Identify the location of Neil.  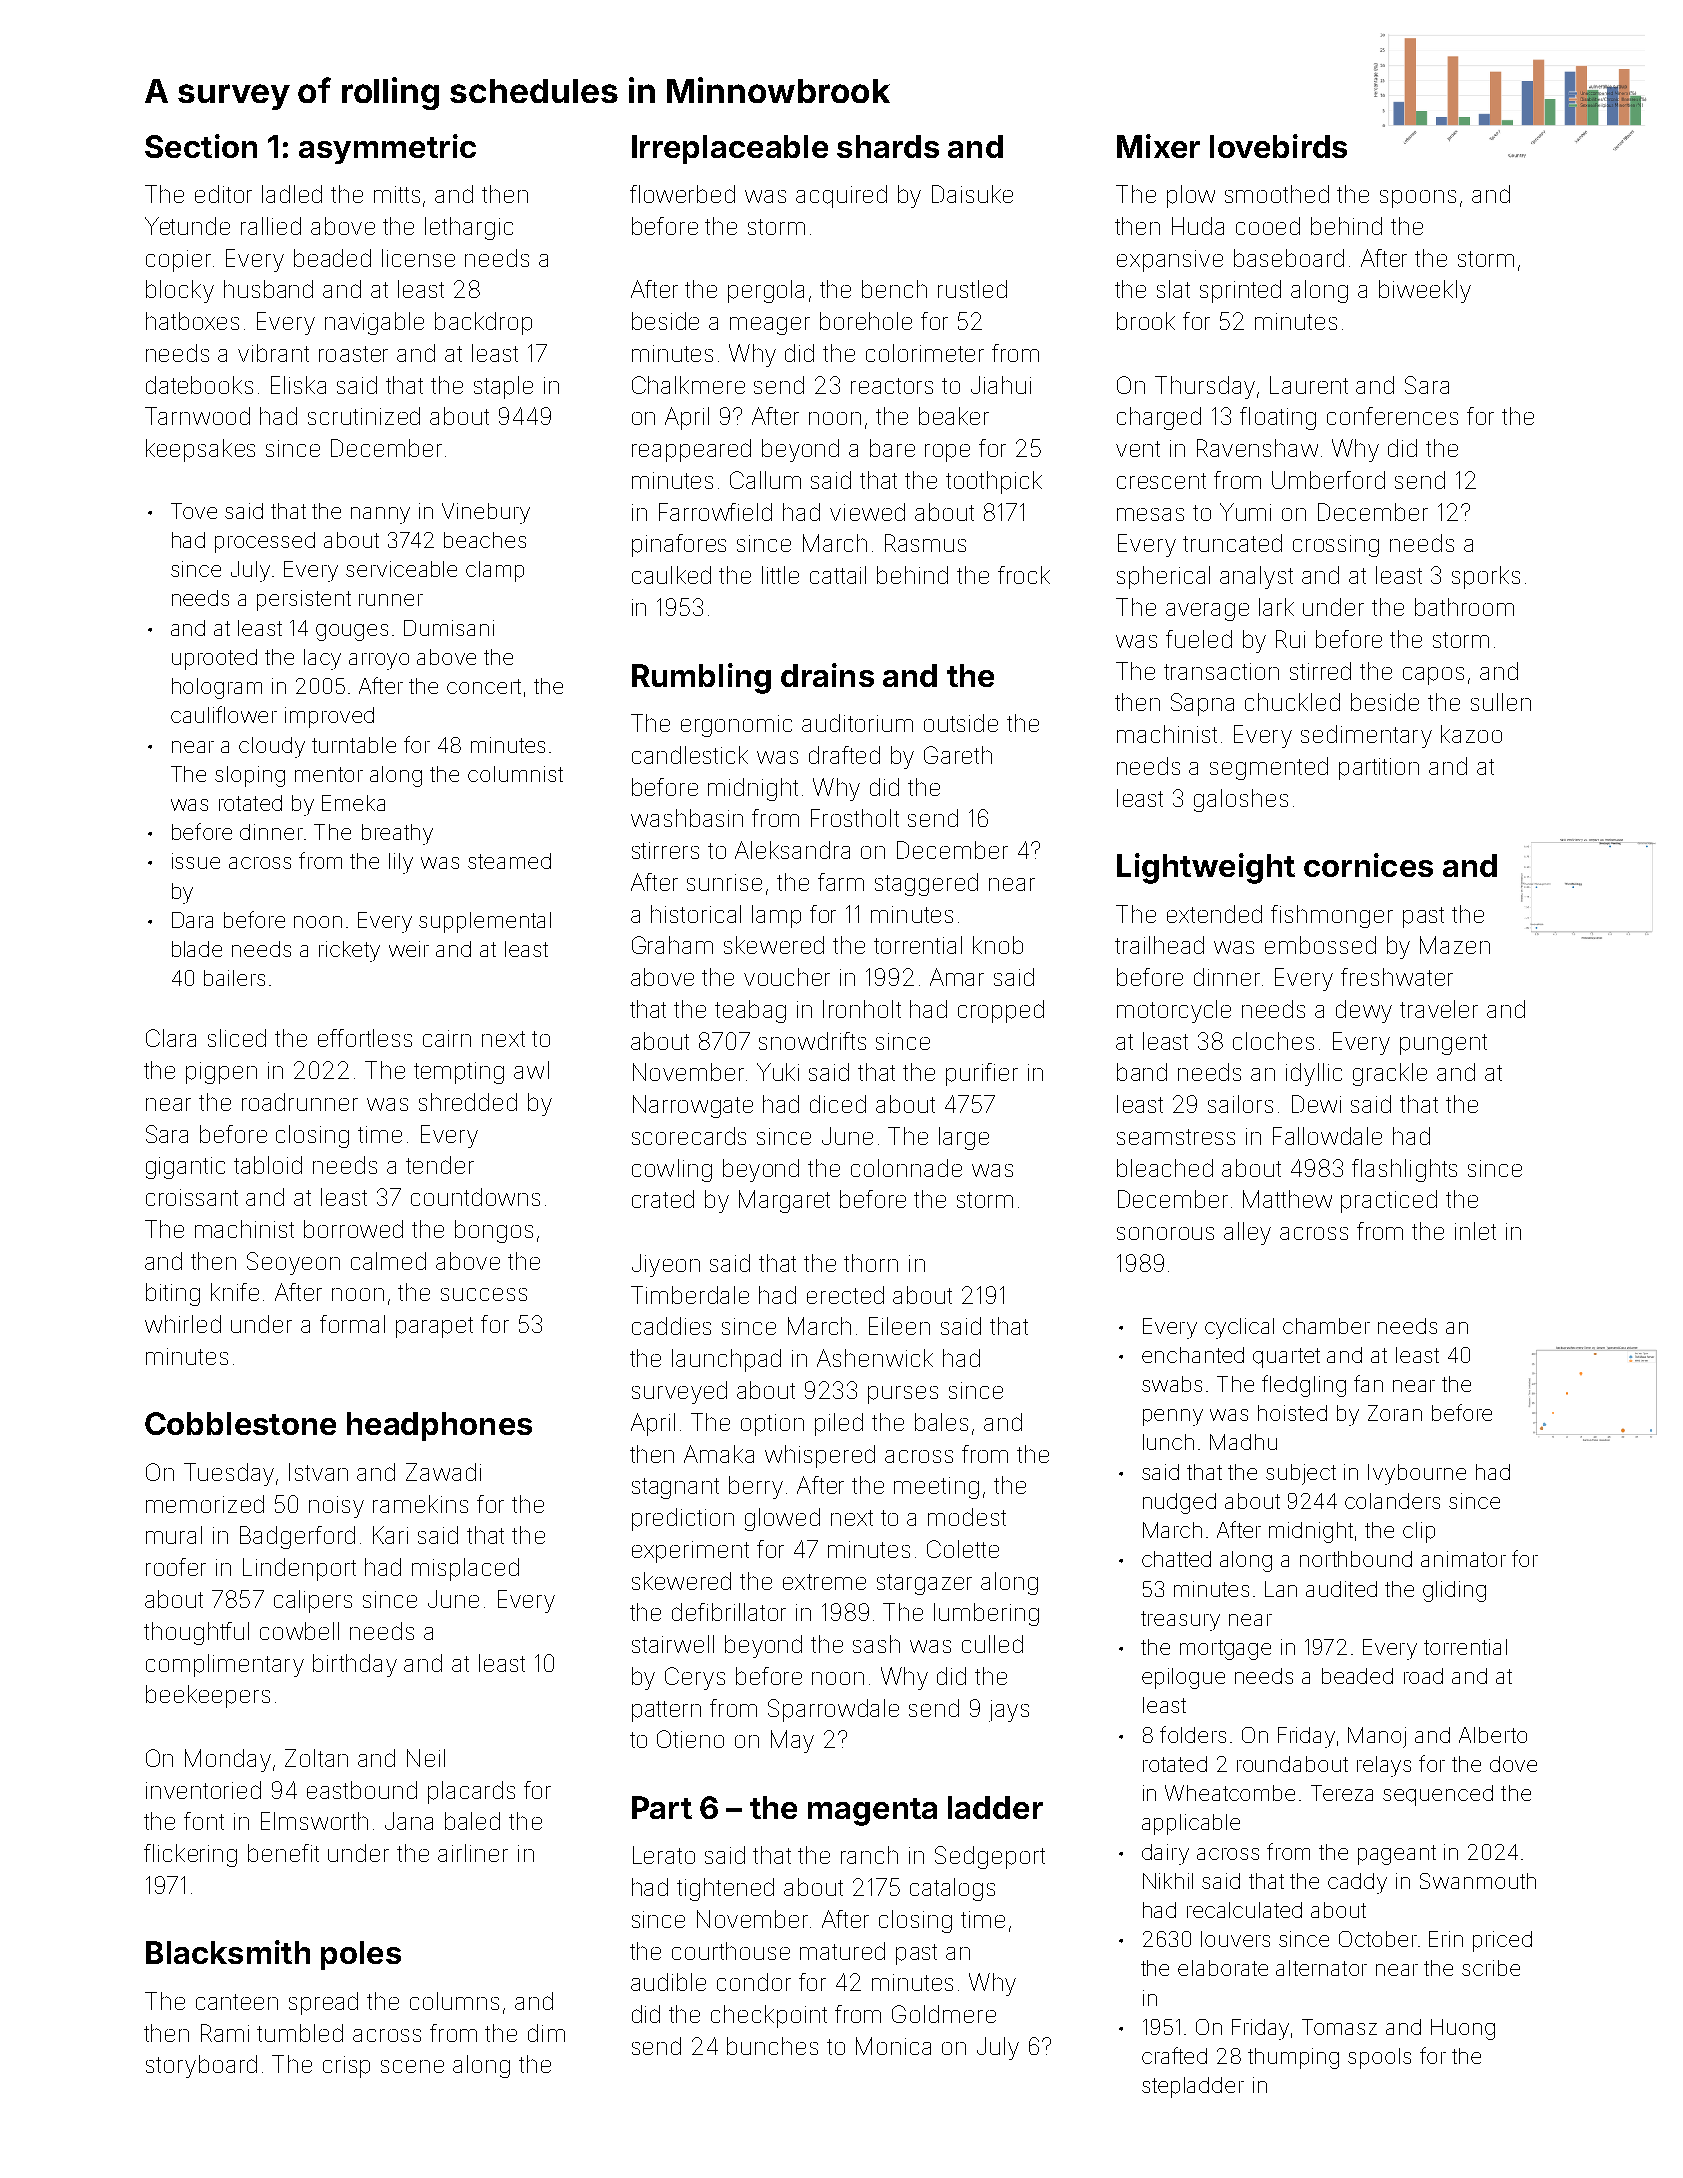
(426, 1758).
